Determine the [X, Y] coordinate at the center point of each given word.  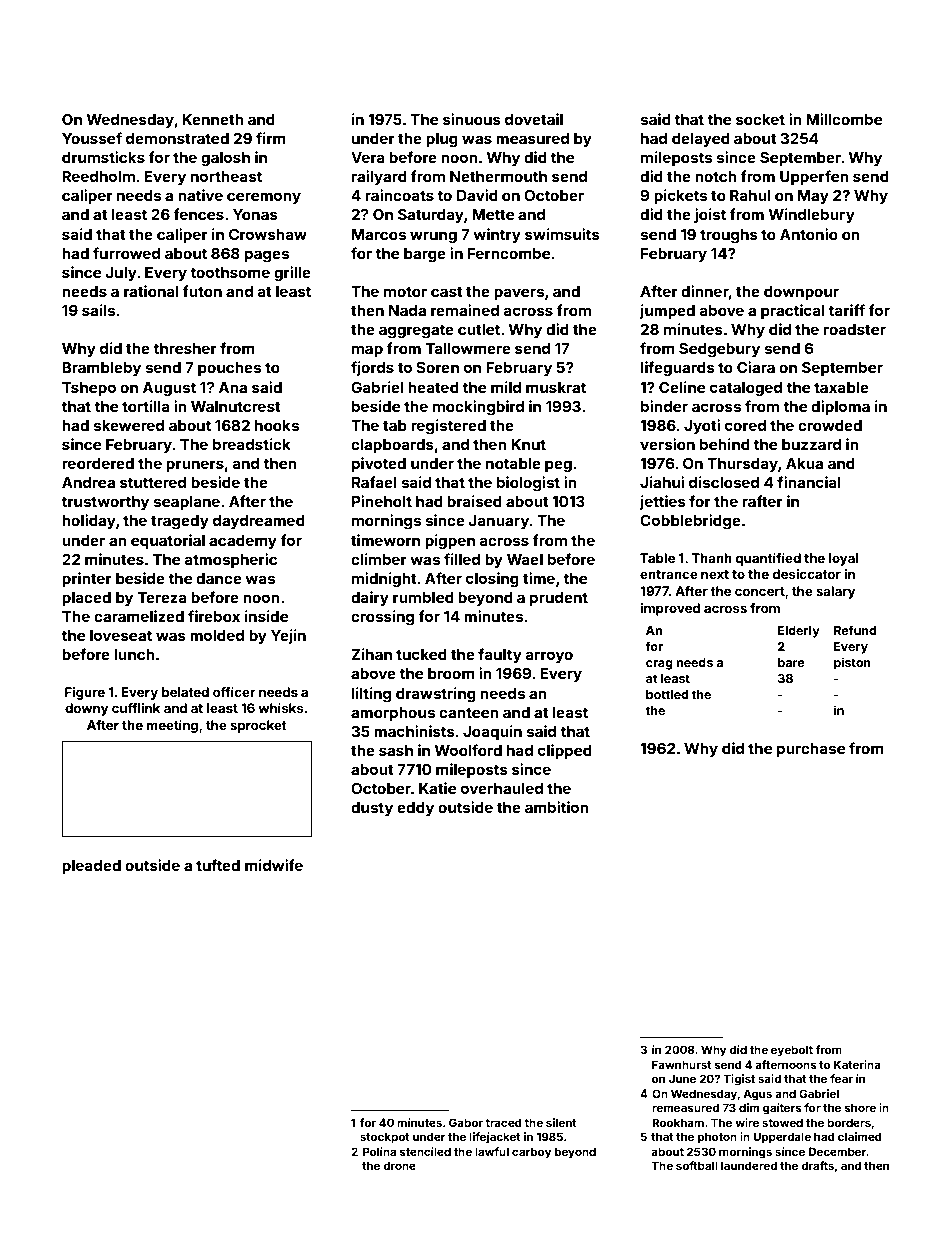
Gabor [466, 1122]
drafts [817, 1165]
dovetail [534, 119]
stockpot [385, 1138]
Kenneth [213, 119]
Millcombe [844, 119]
